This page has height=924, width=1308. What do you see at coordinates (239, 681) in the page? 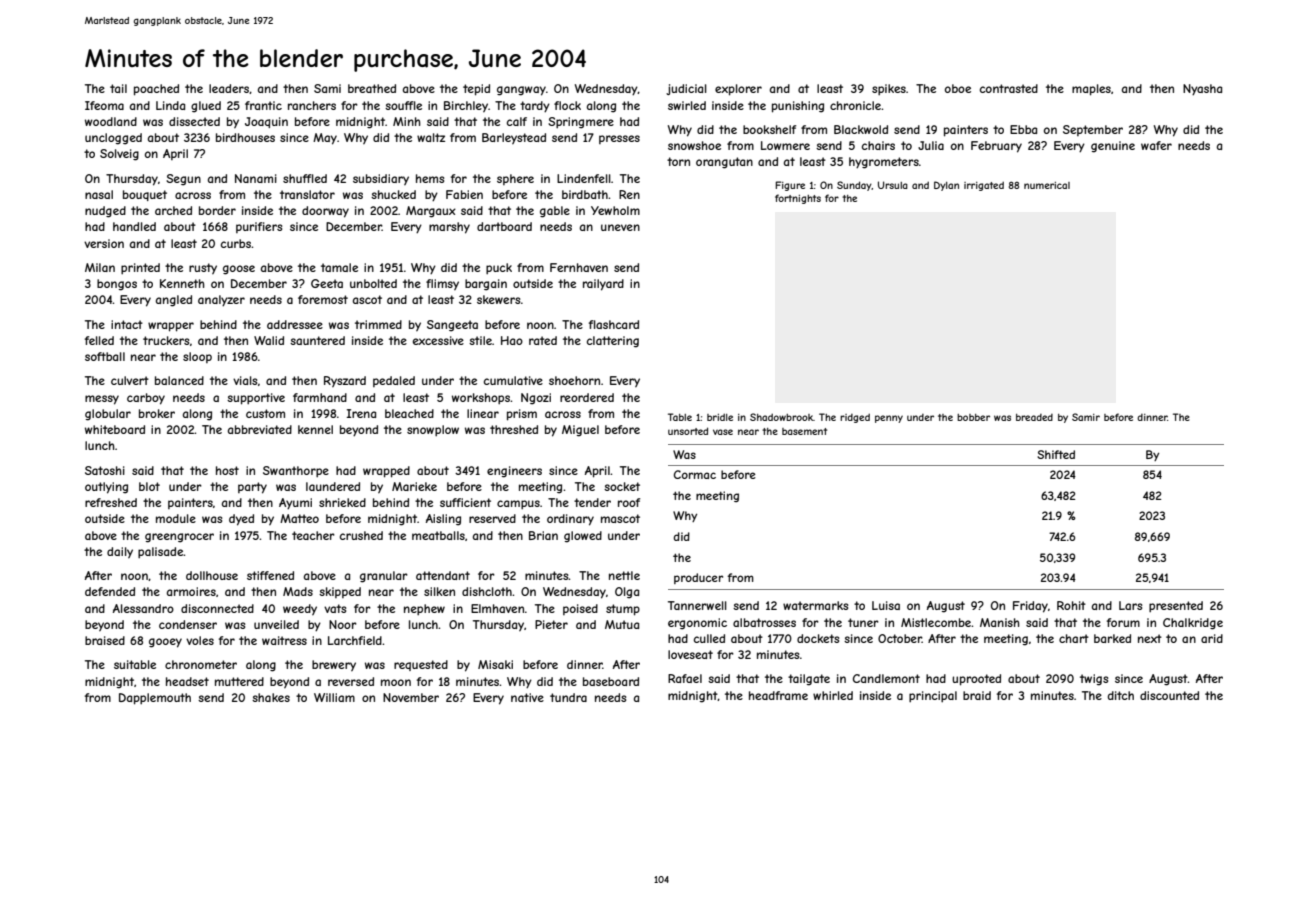
I see `muttered` at bounding box center [239, 681].
